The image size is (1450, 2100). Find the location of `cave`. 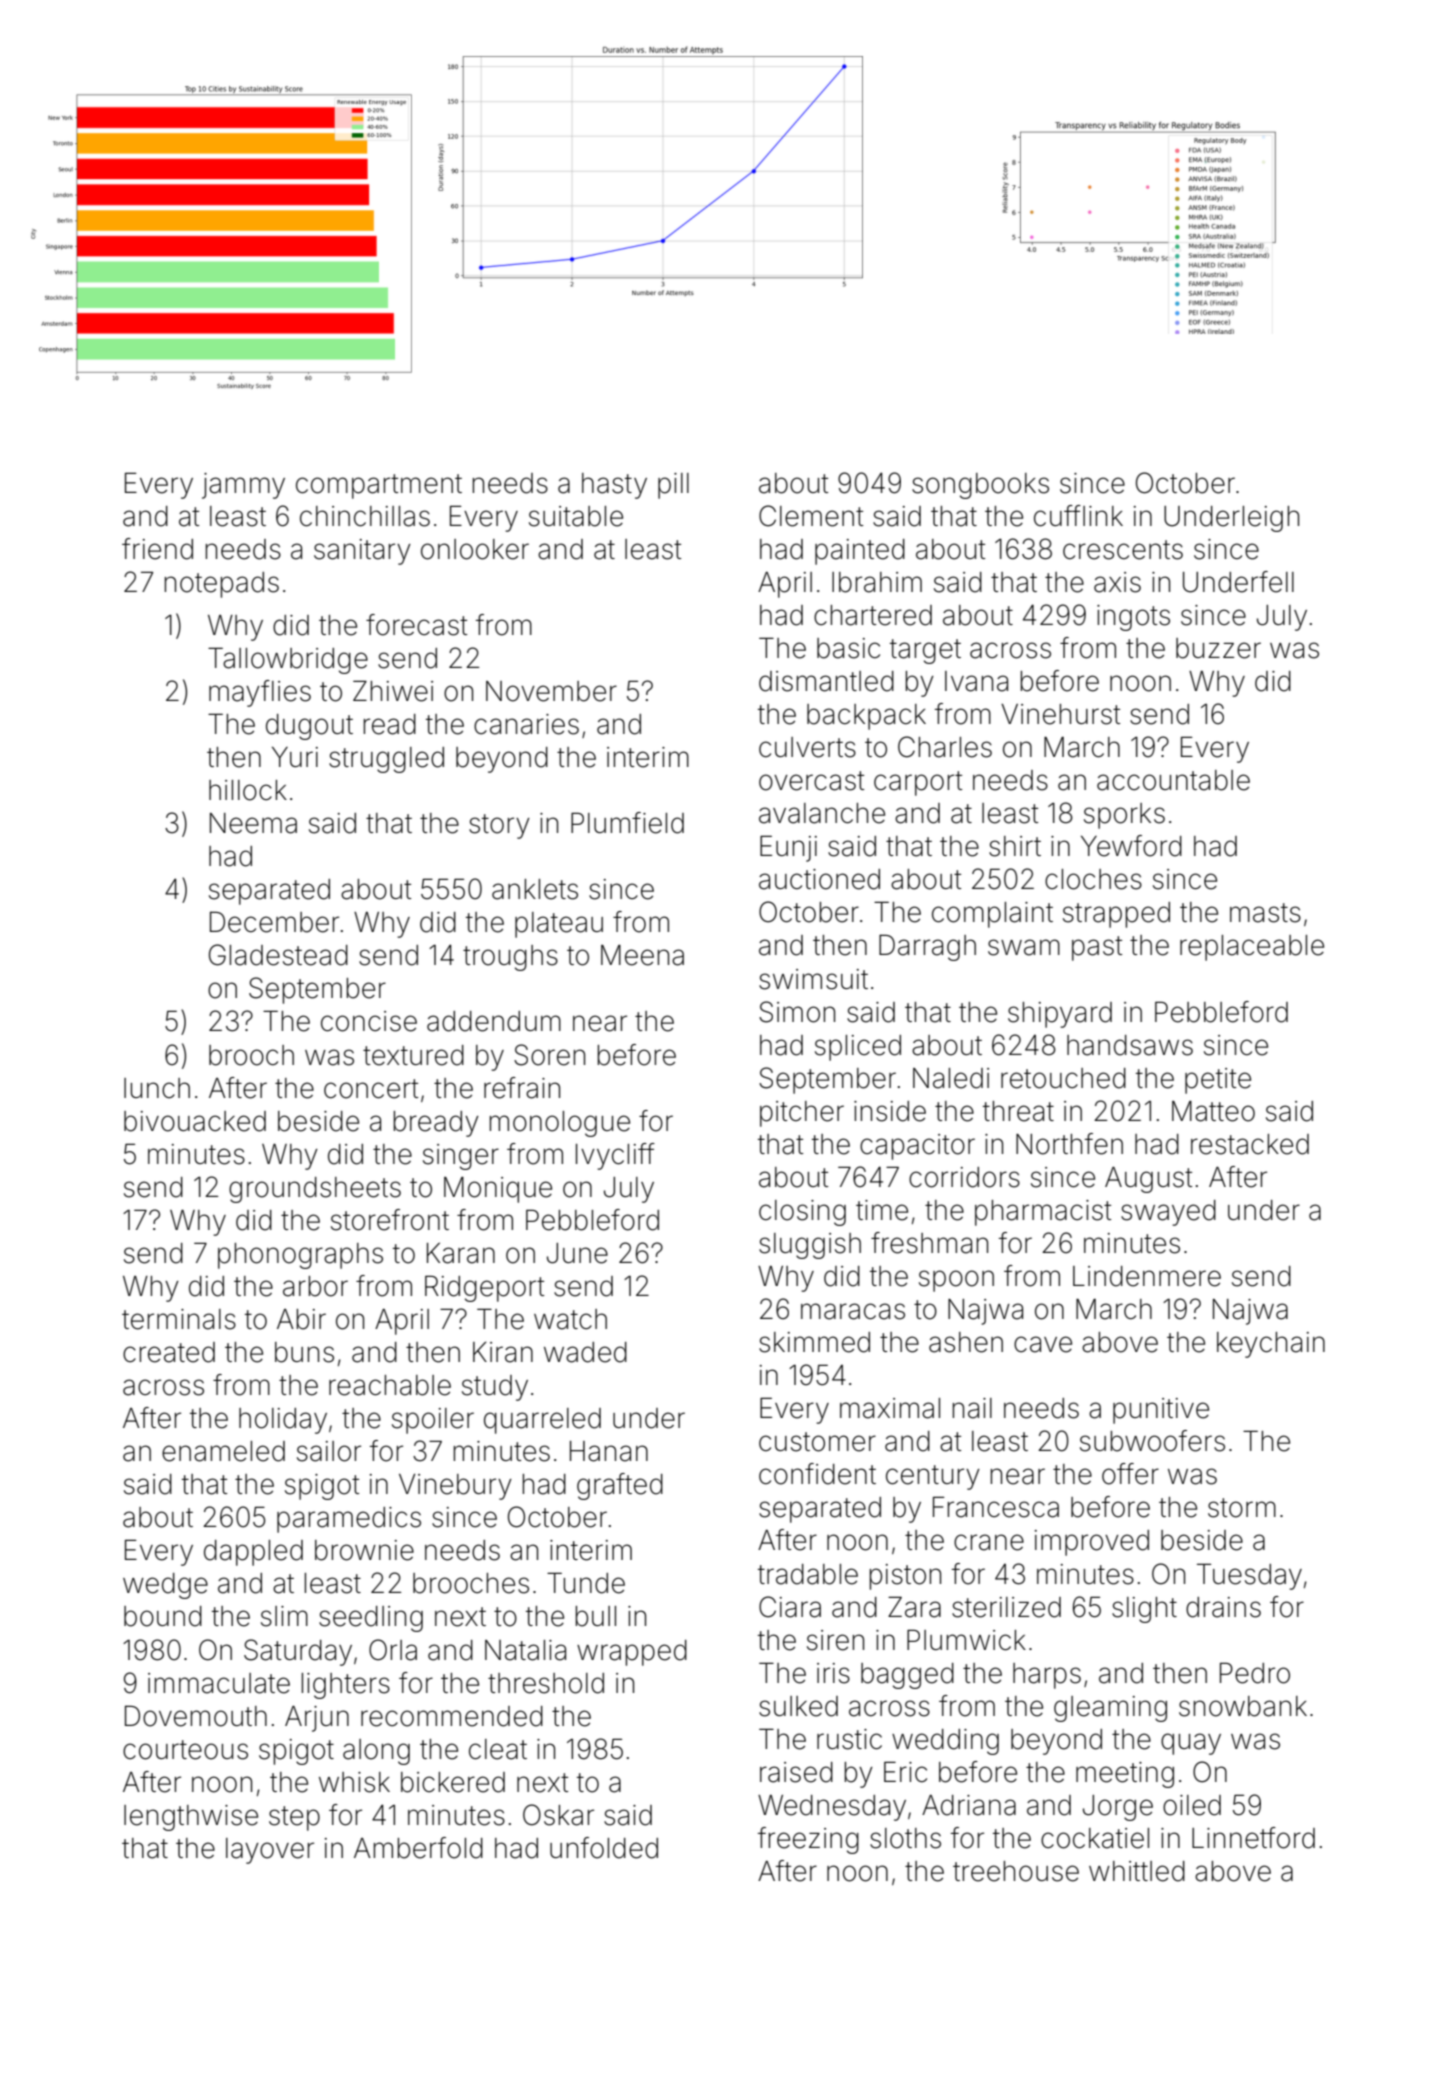

cave is located at coordinates (1043, 1344).
